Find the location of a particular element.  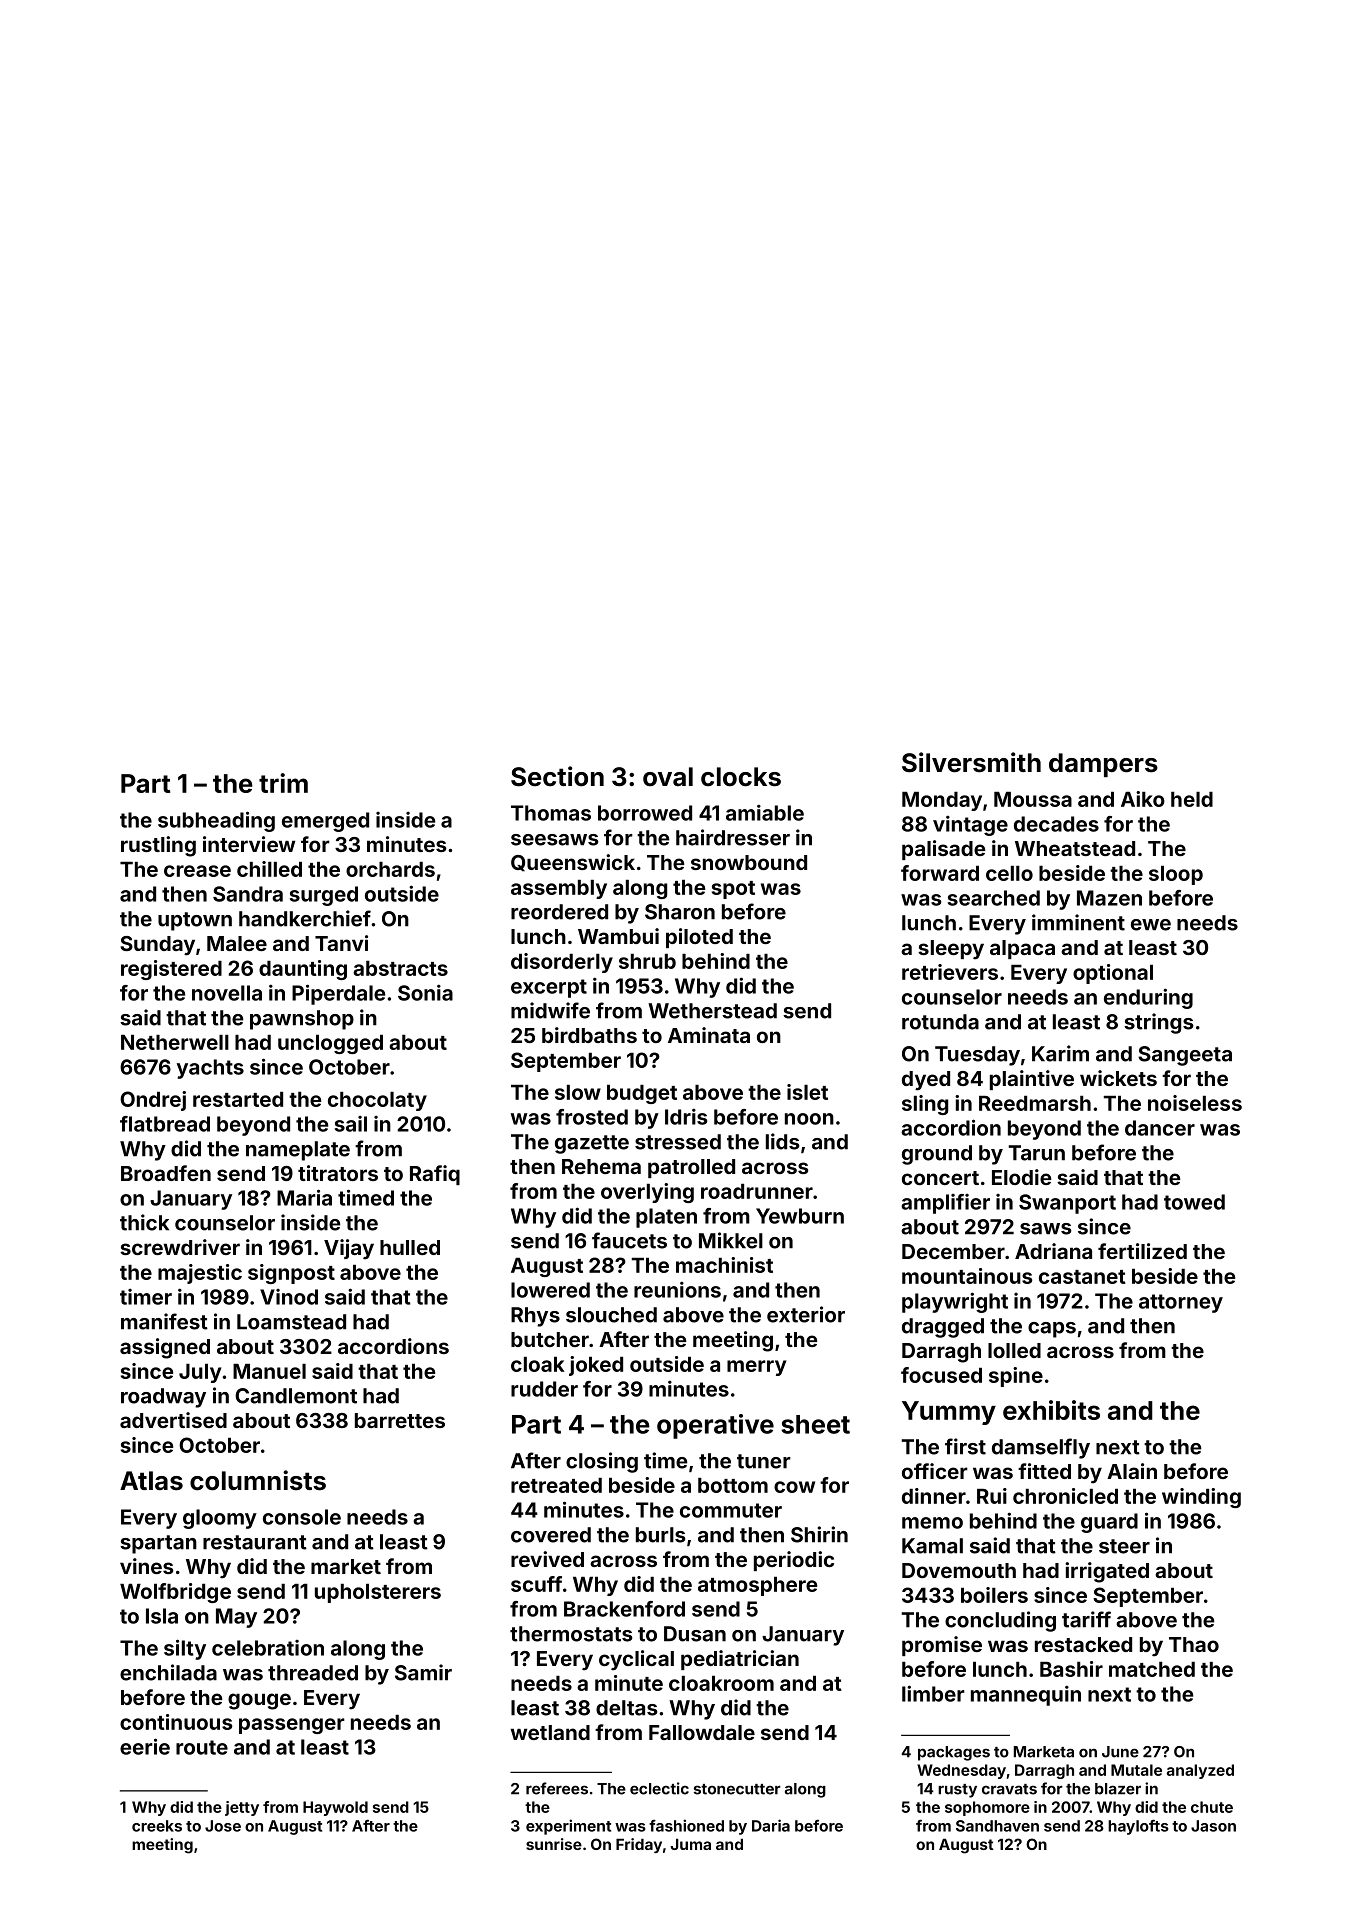

Thao is located at coordinates (1194, 1644).
